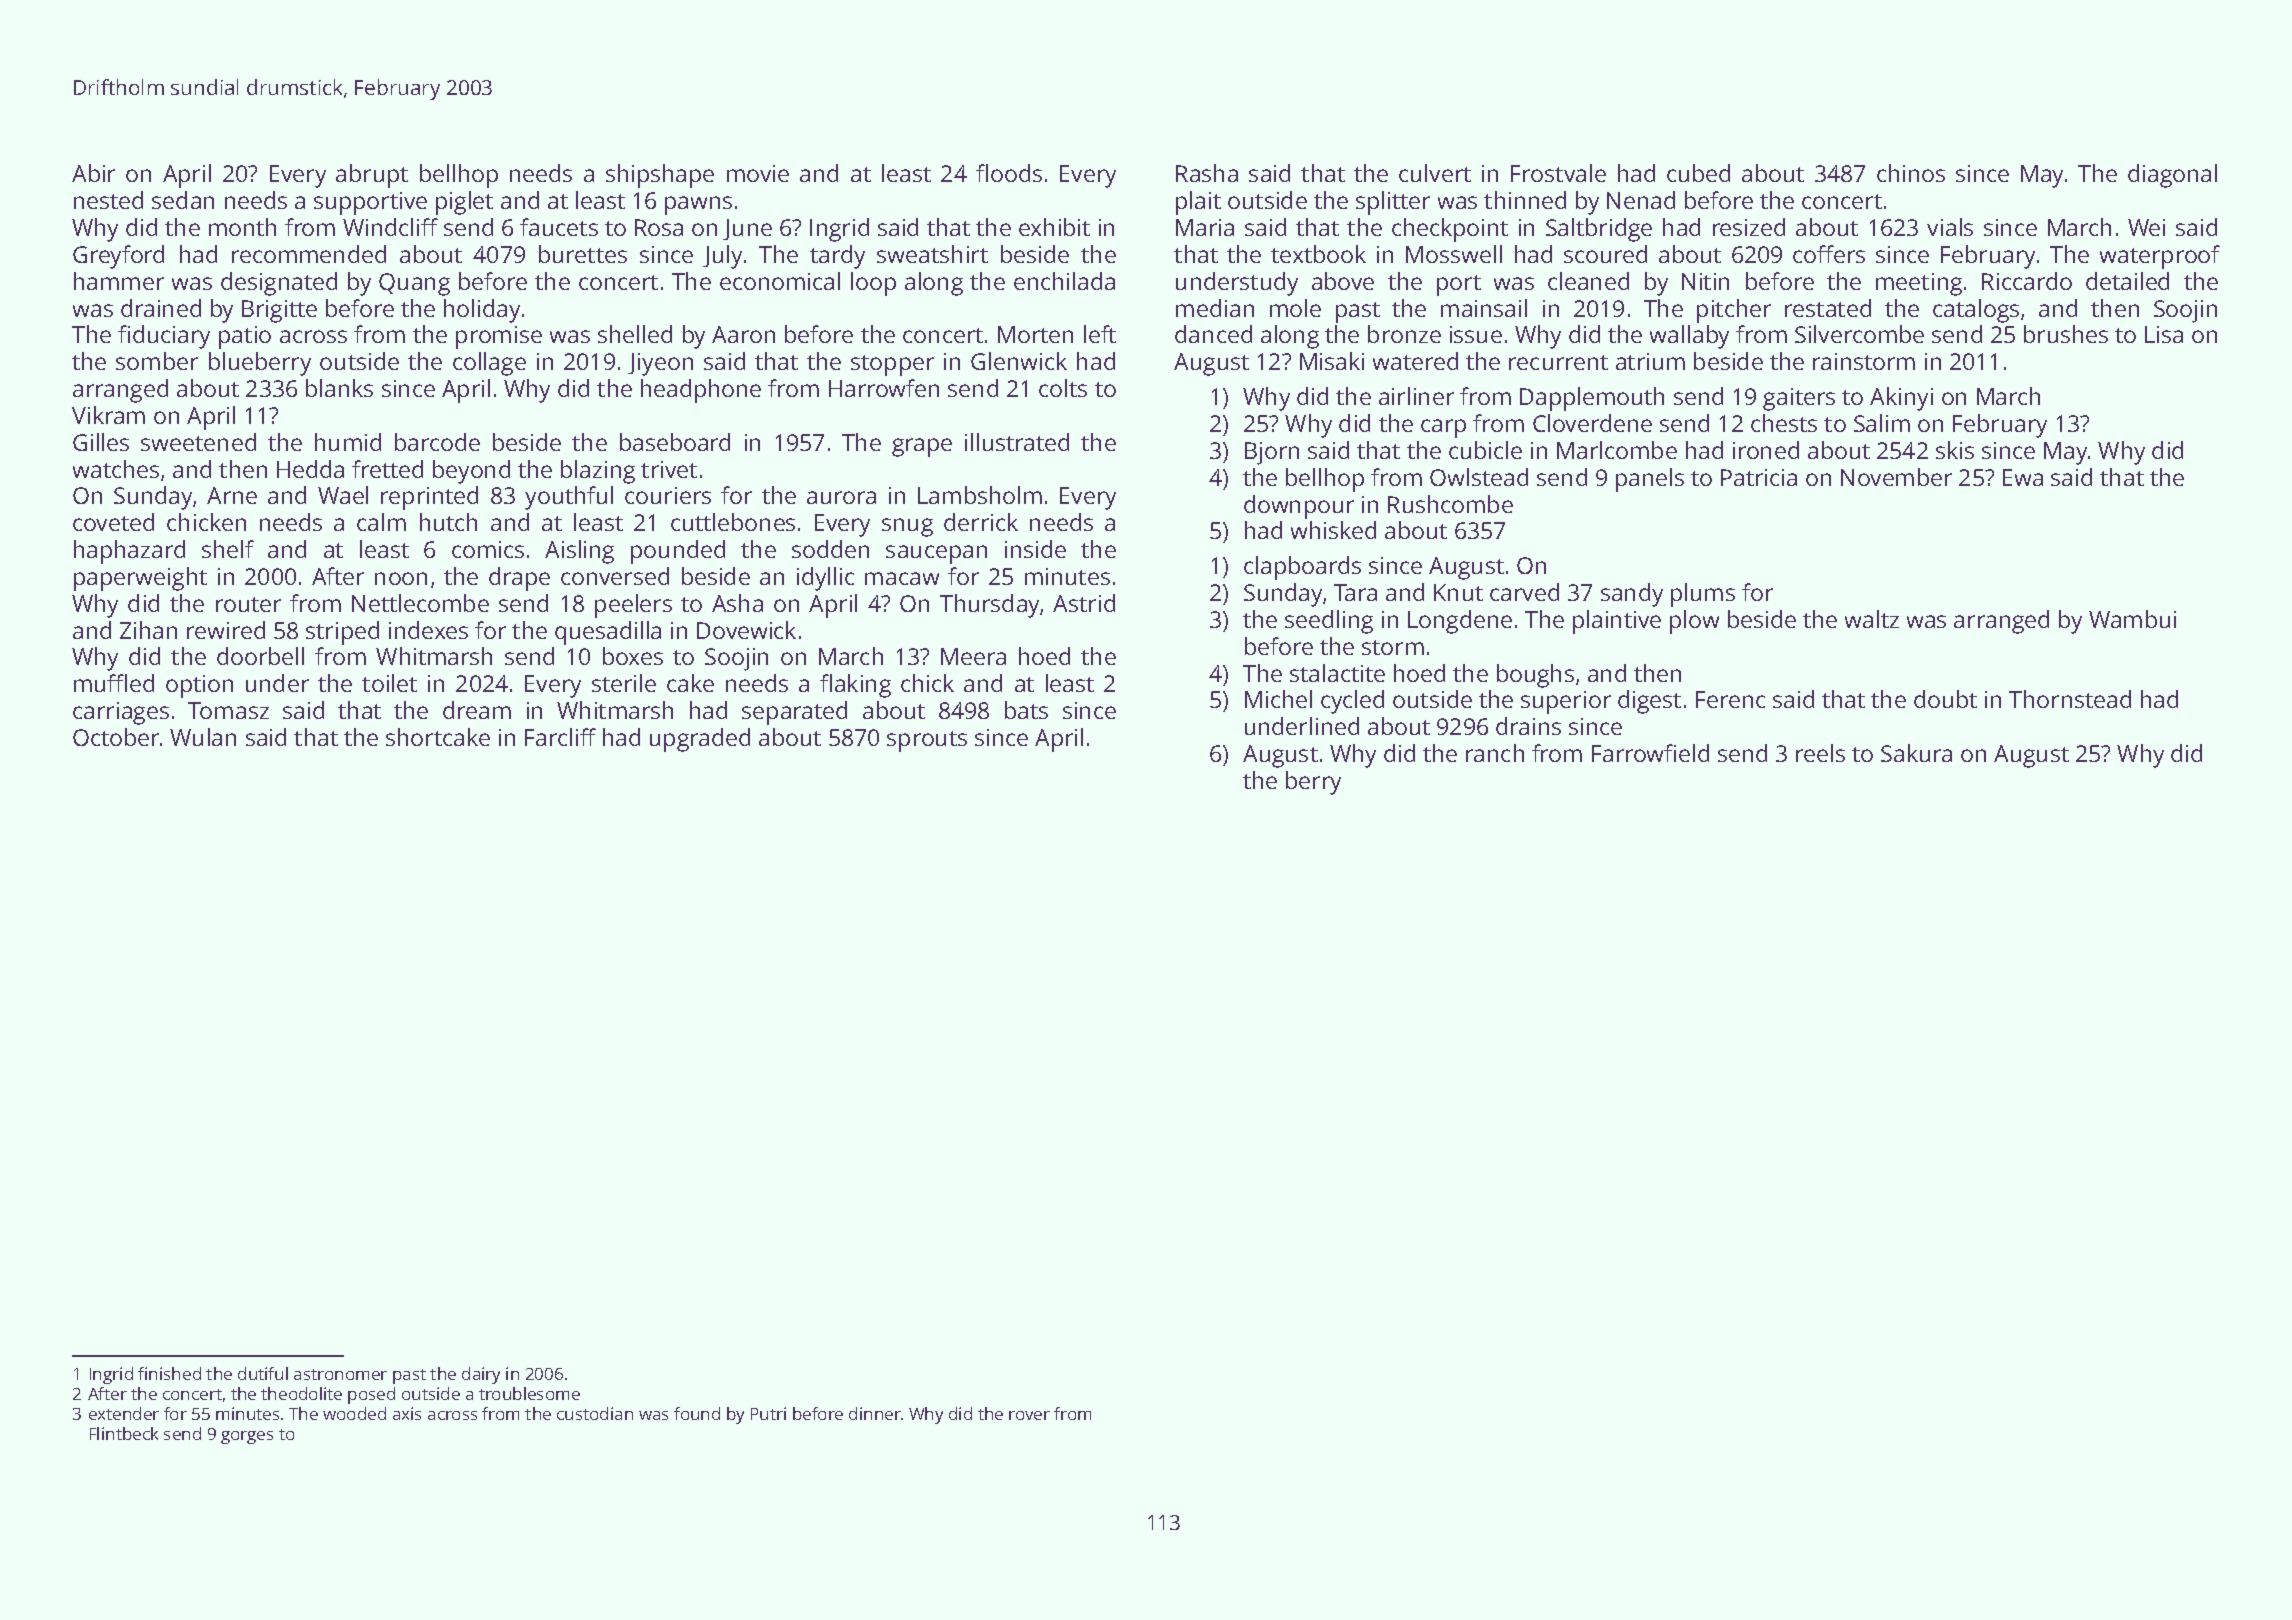 This screenshot has height=1620, width=2292. What do you see at coordinates (1698, 173) in the screenshot?
I see `cubed` at bounding box center [1698, 173].
